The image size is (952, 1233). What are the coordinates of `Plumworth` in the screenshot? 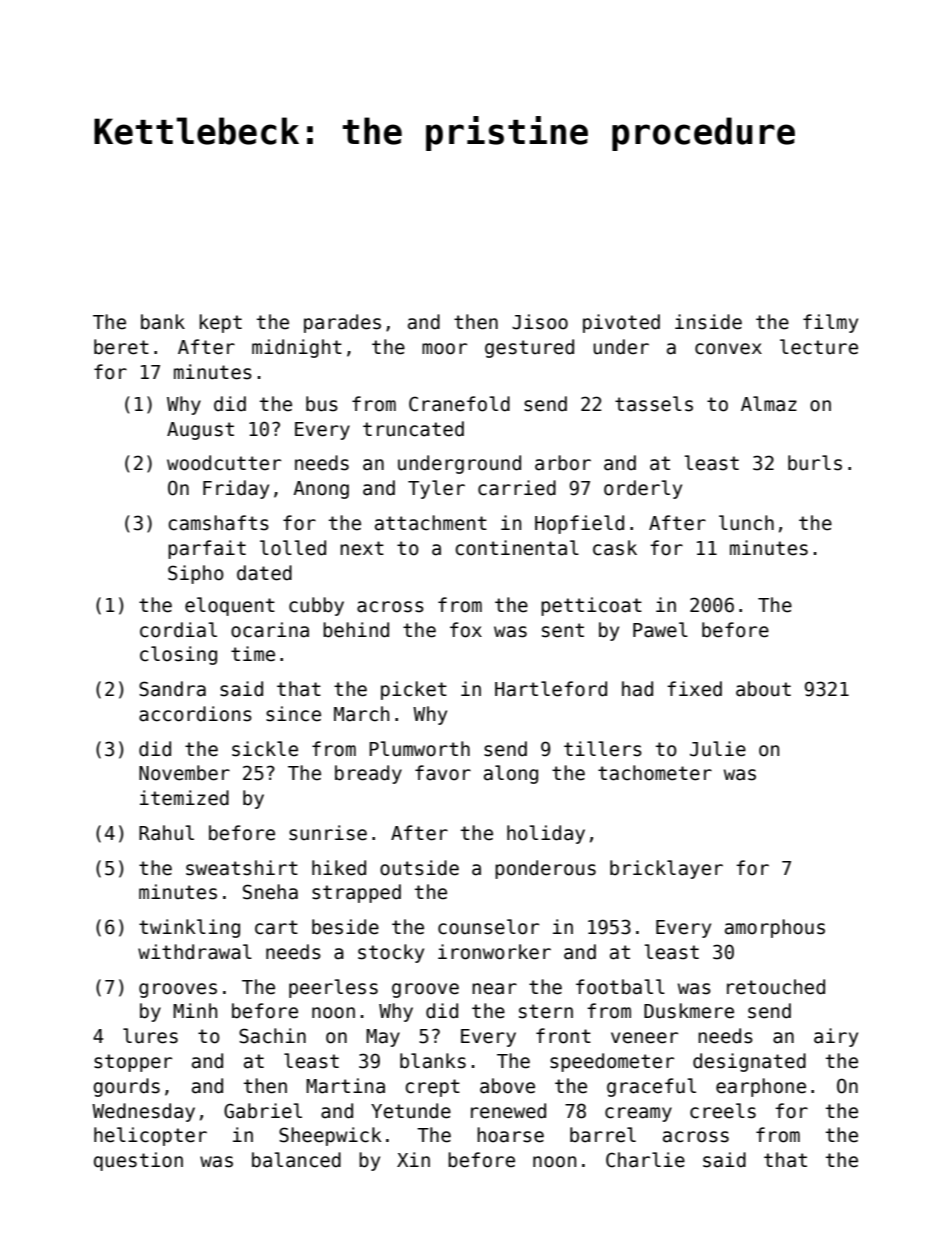 It's located at (419, 749).
